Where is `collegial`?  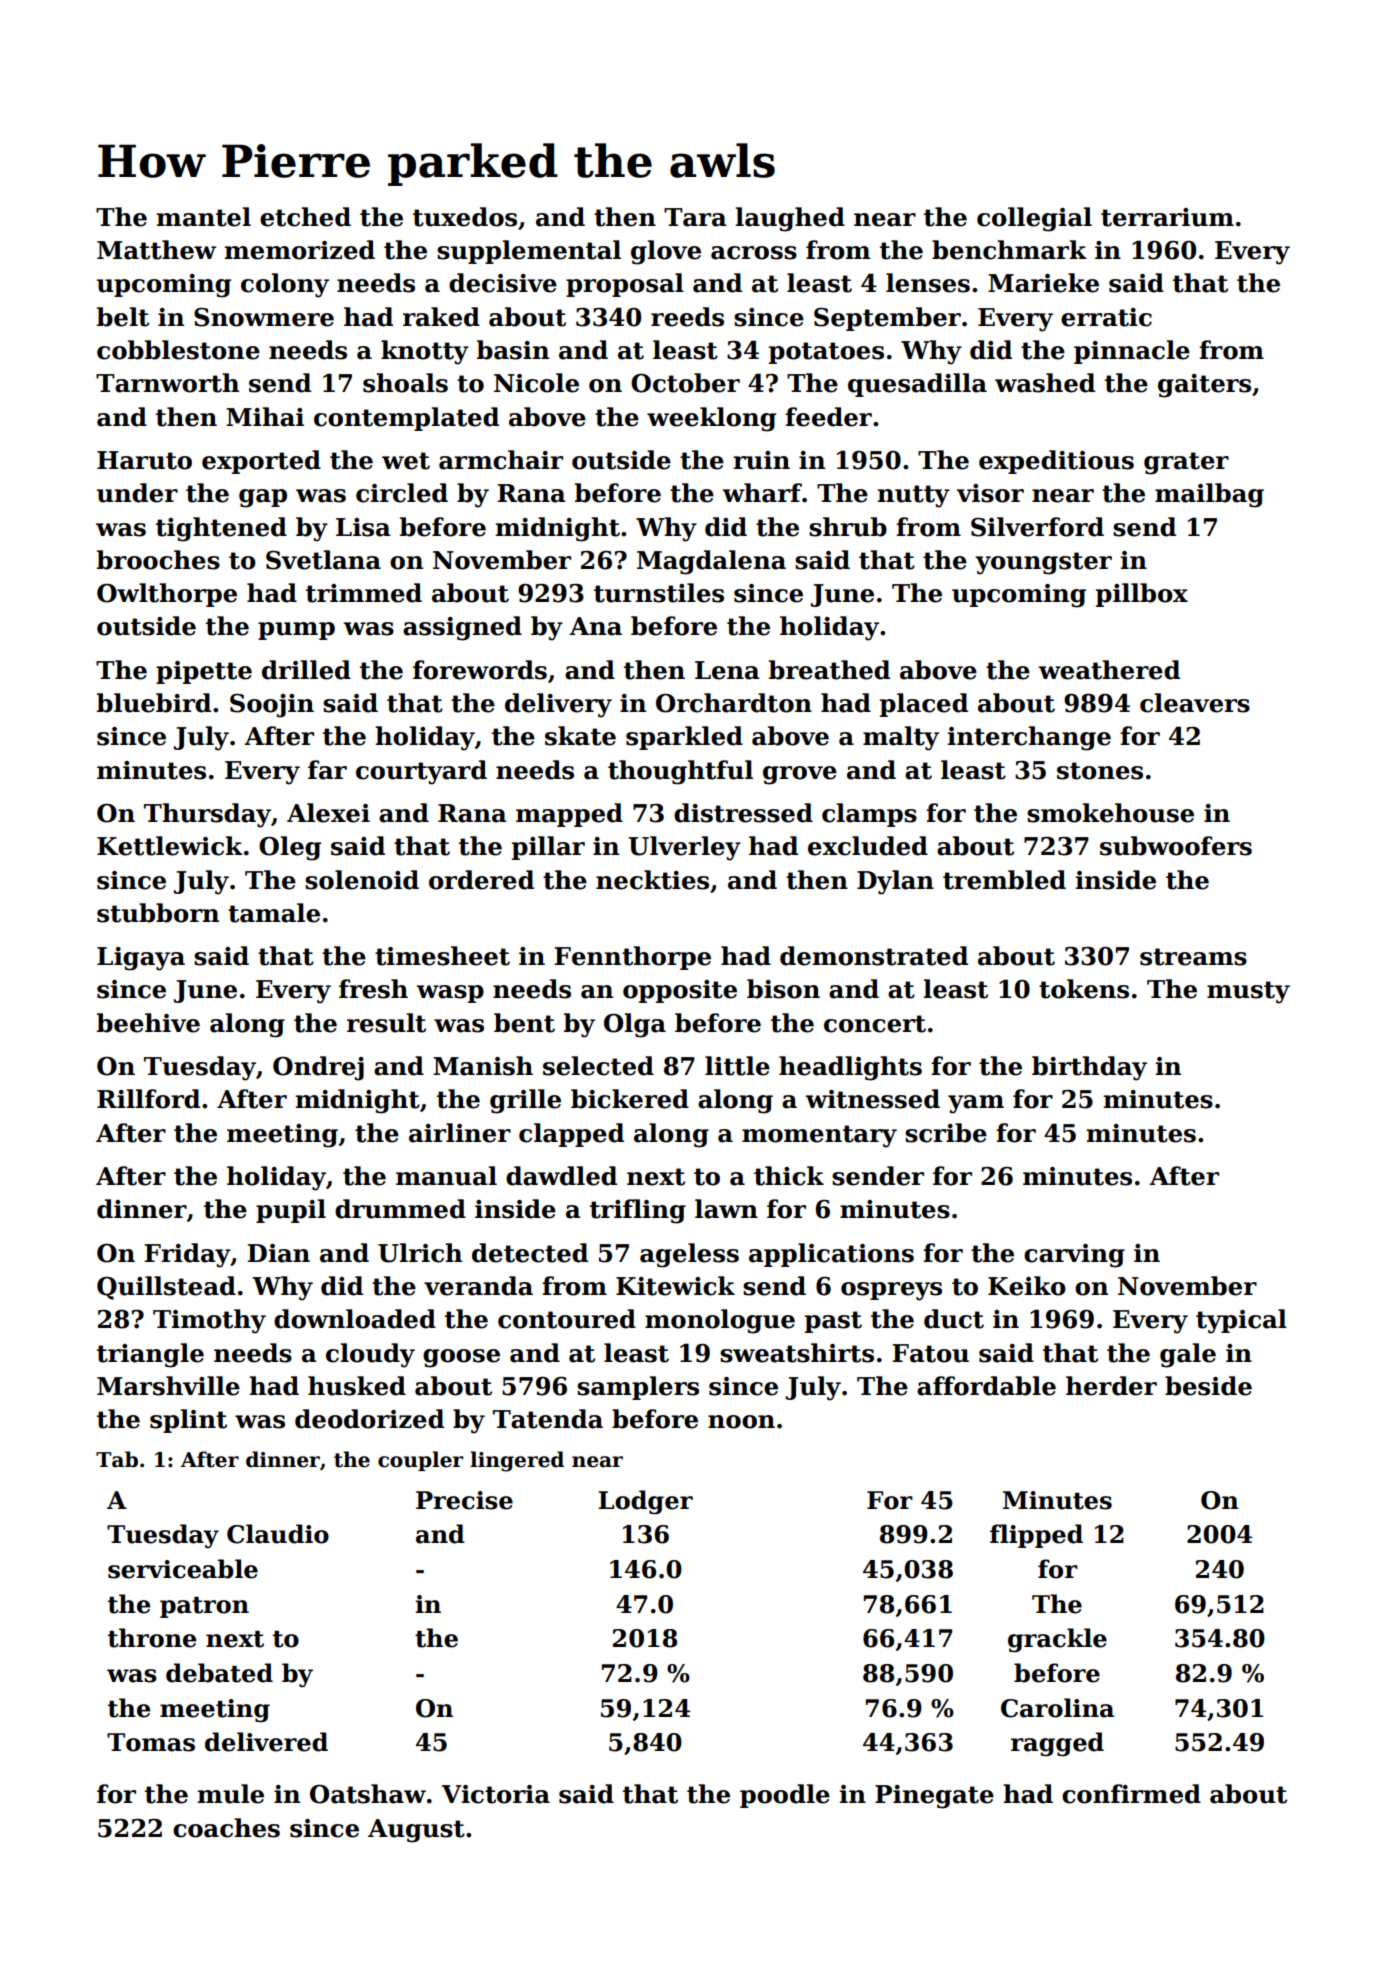 collegial is located at coordinates (1034, 219).
